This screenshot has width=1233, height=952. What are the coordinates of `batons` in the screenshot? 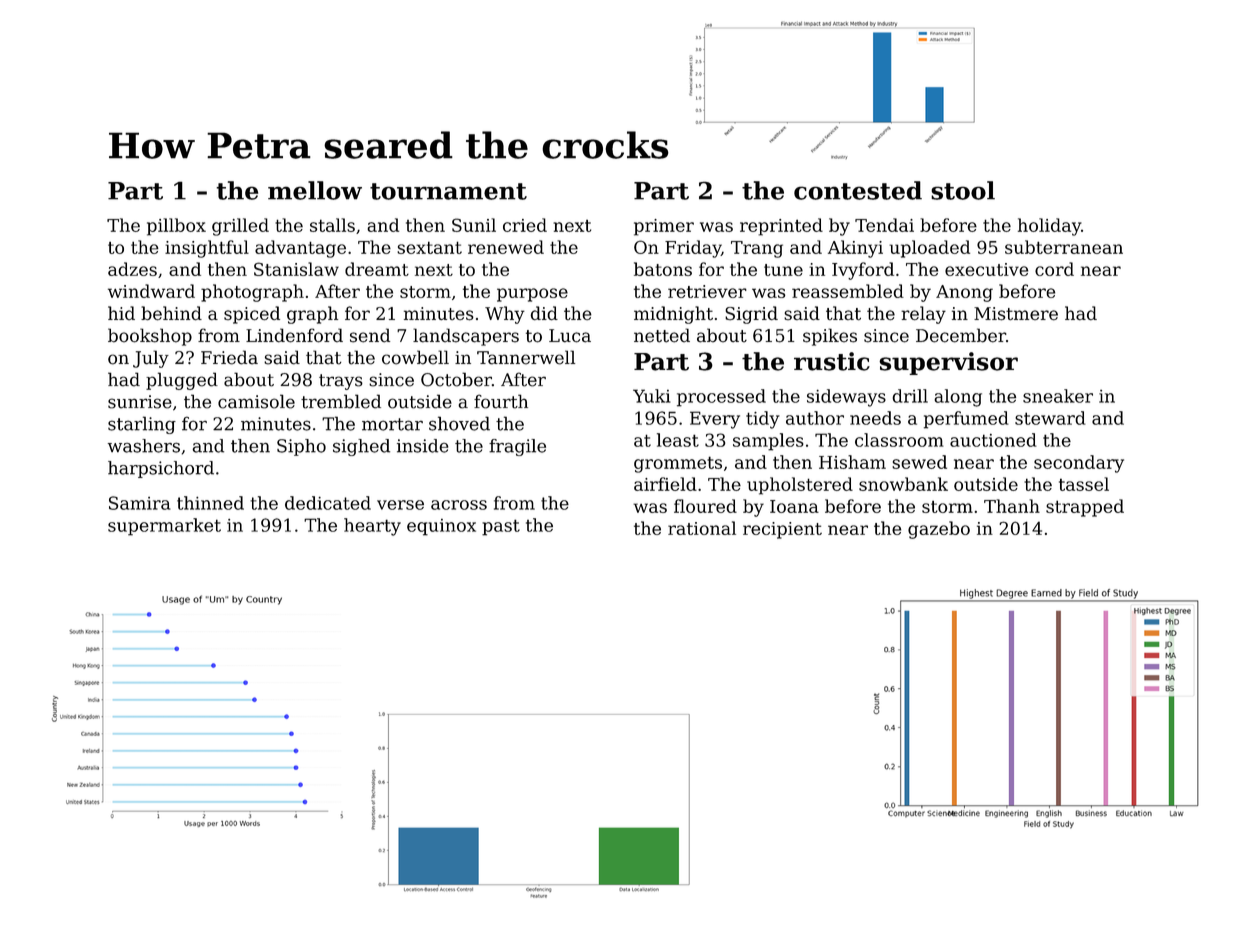 It's located at (663, 269).
